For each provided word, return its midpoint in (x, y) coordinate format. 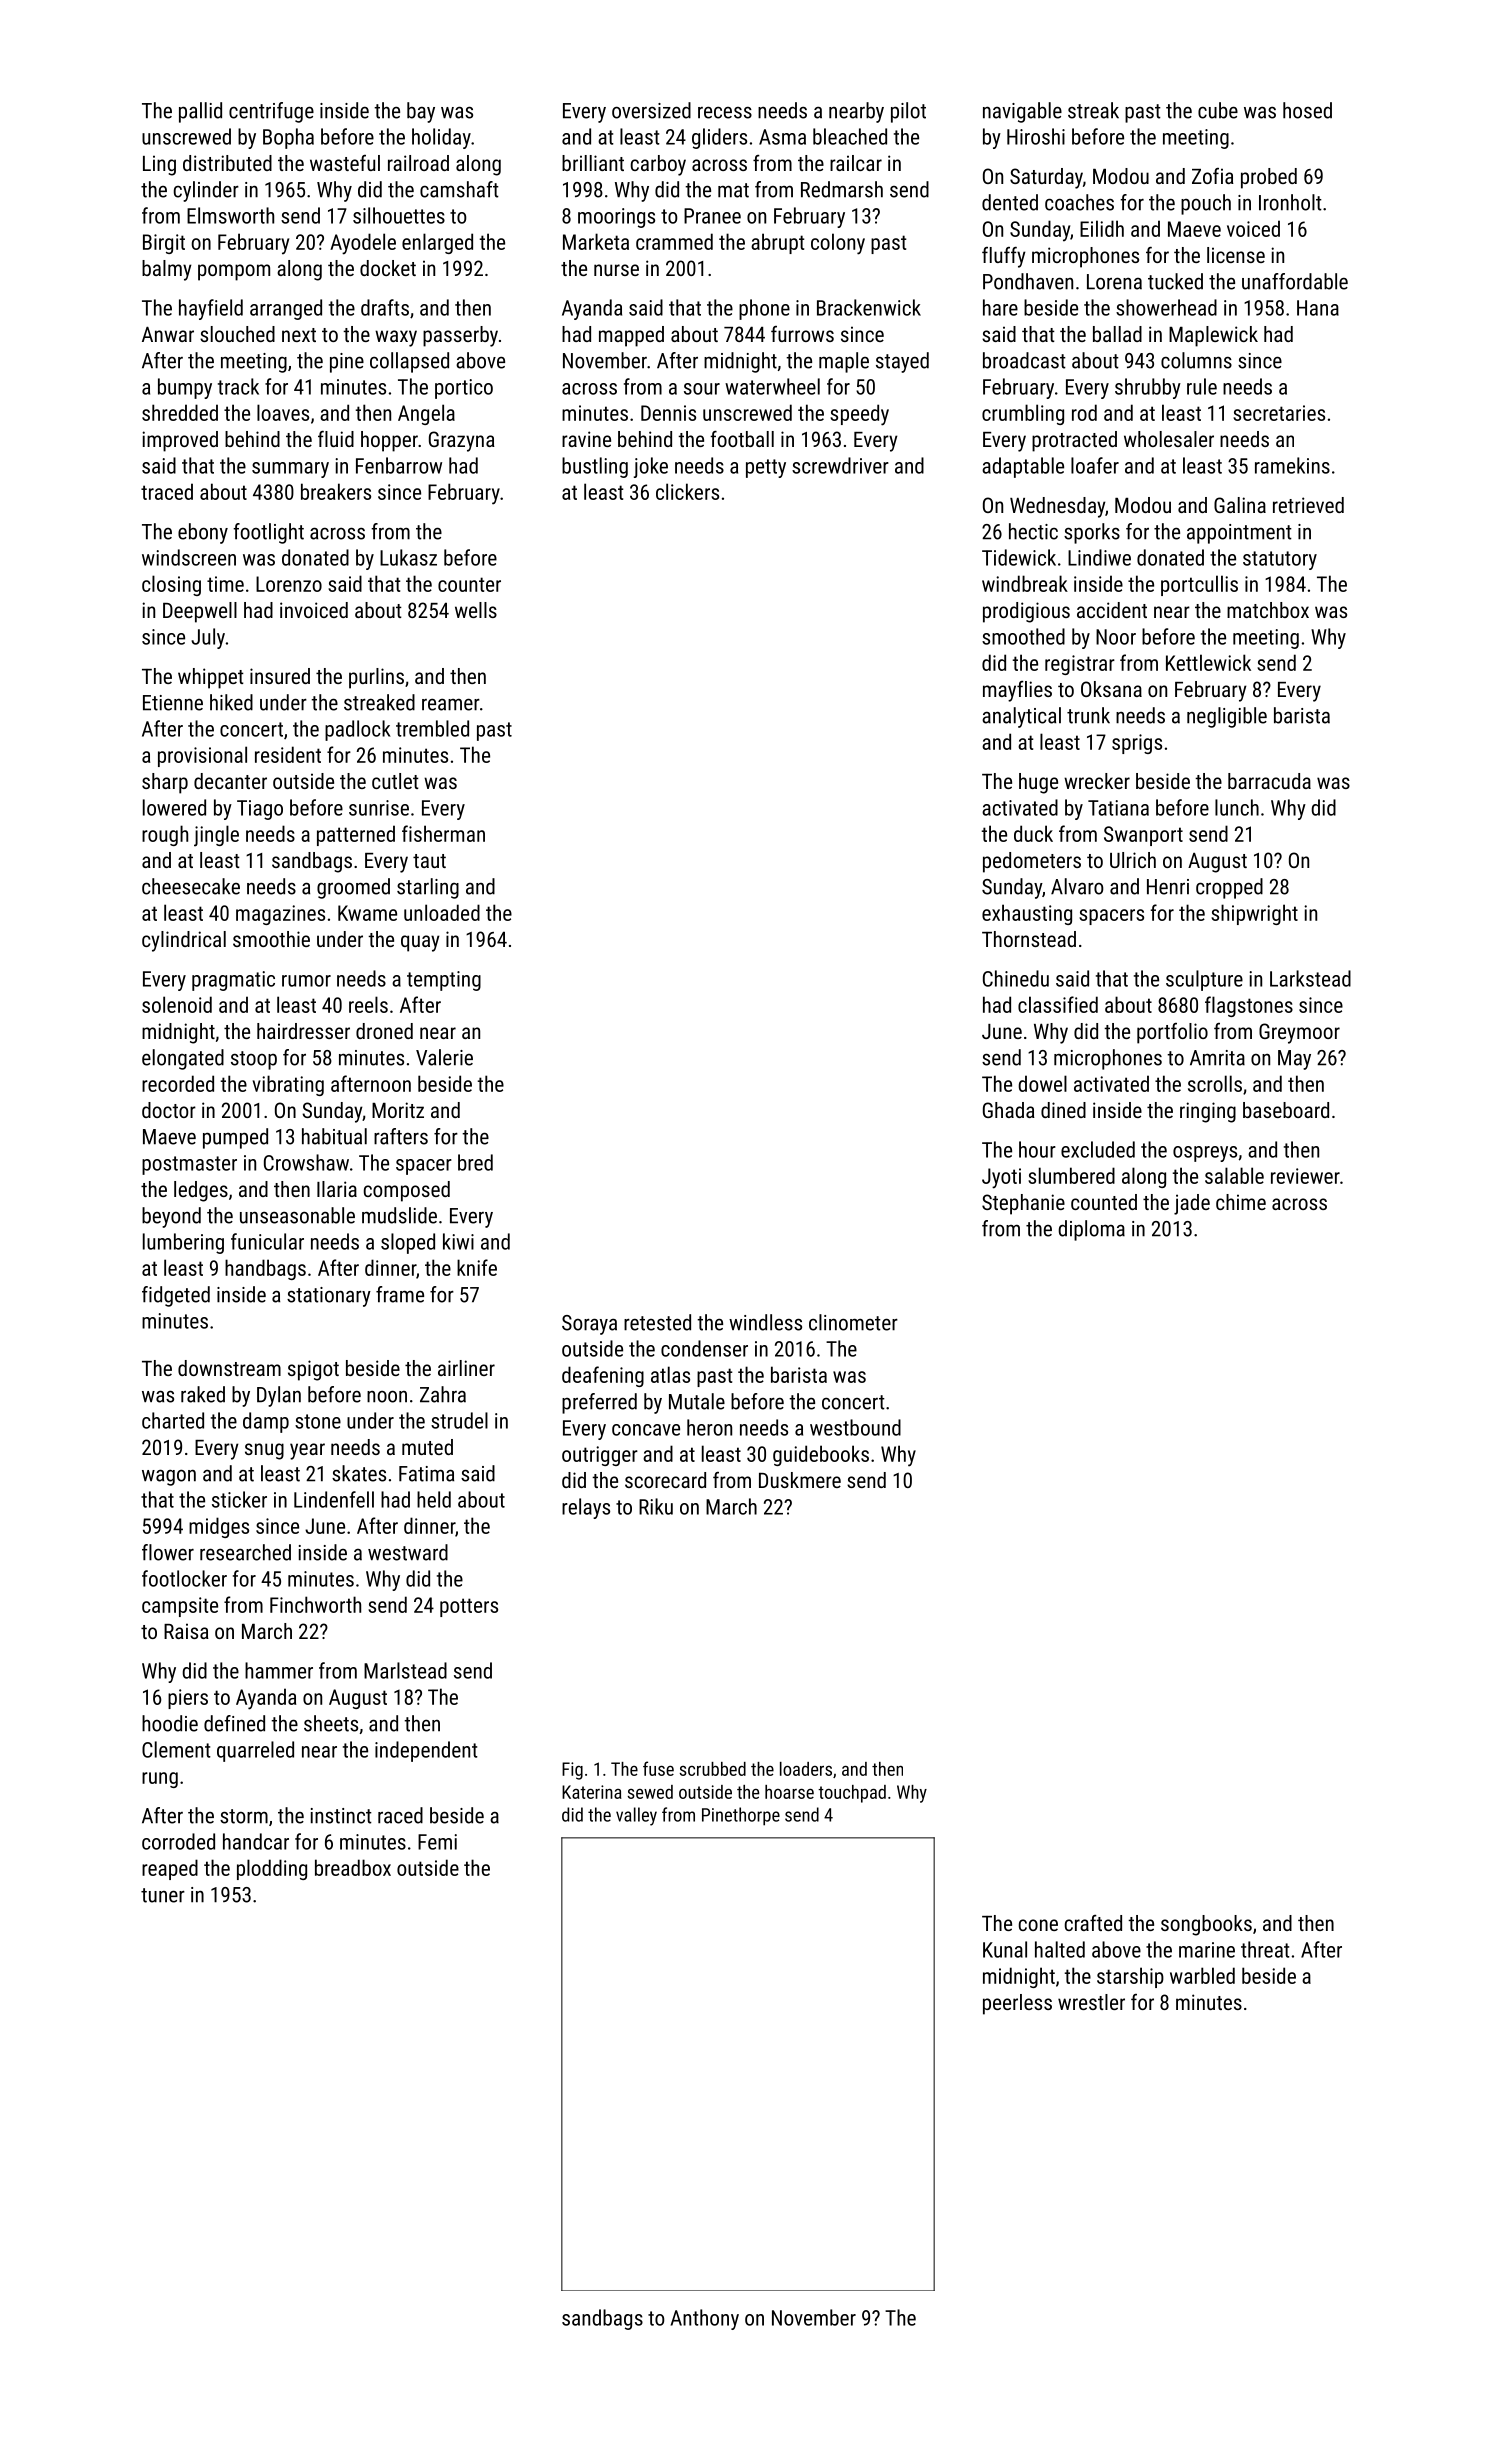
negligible (1227, 717)
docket (388, 268)
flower (168, 1552)
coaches (1079, 202)
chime (1241, 1202)
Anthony (705, 2319)
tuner (163, 1895)
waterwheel (772, 386)
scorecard (665, 1480)
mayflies (1017, 691)
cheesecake (191, 886)
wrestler (1091, 2002)
